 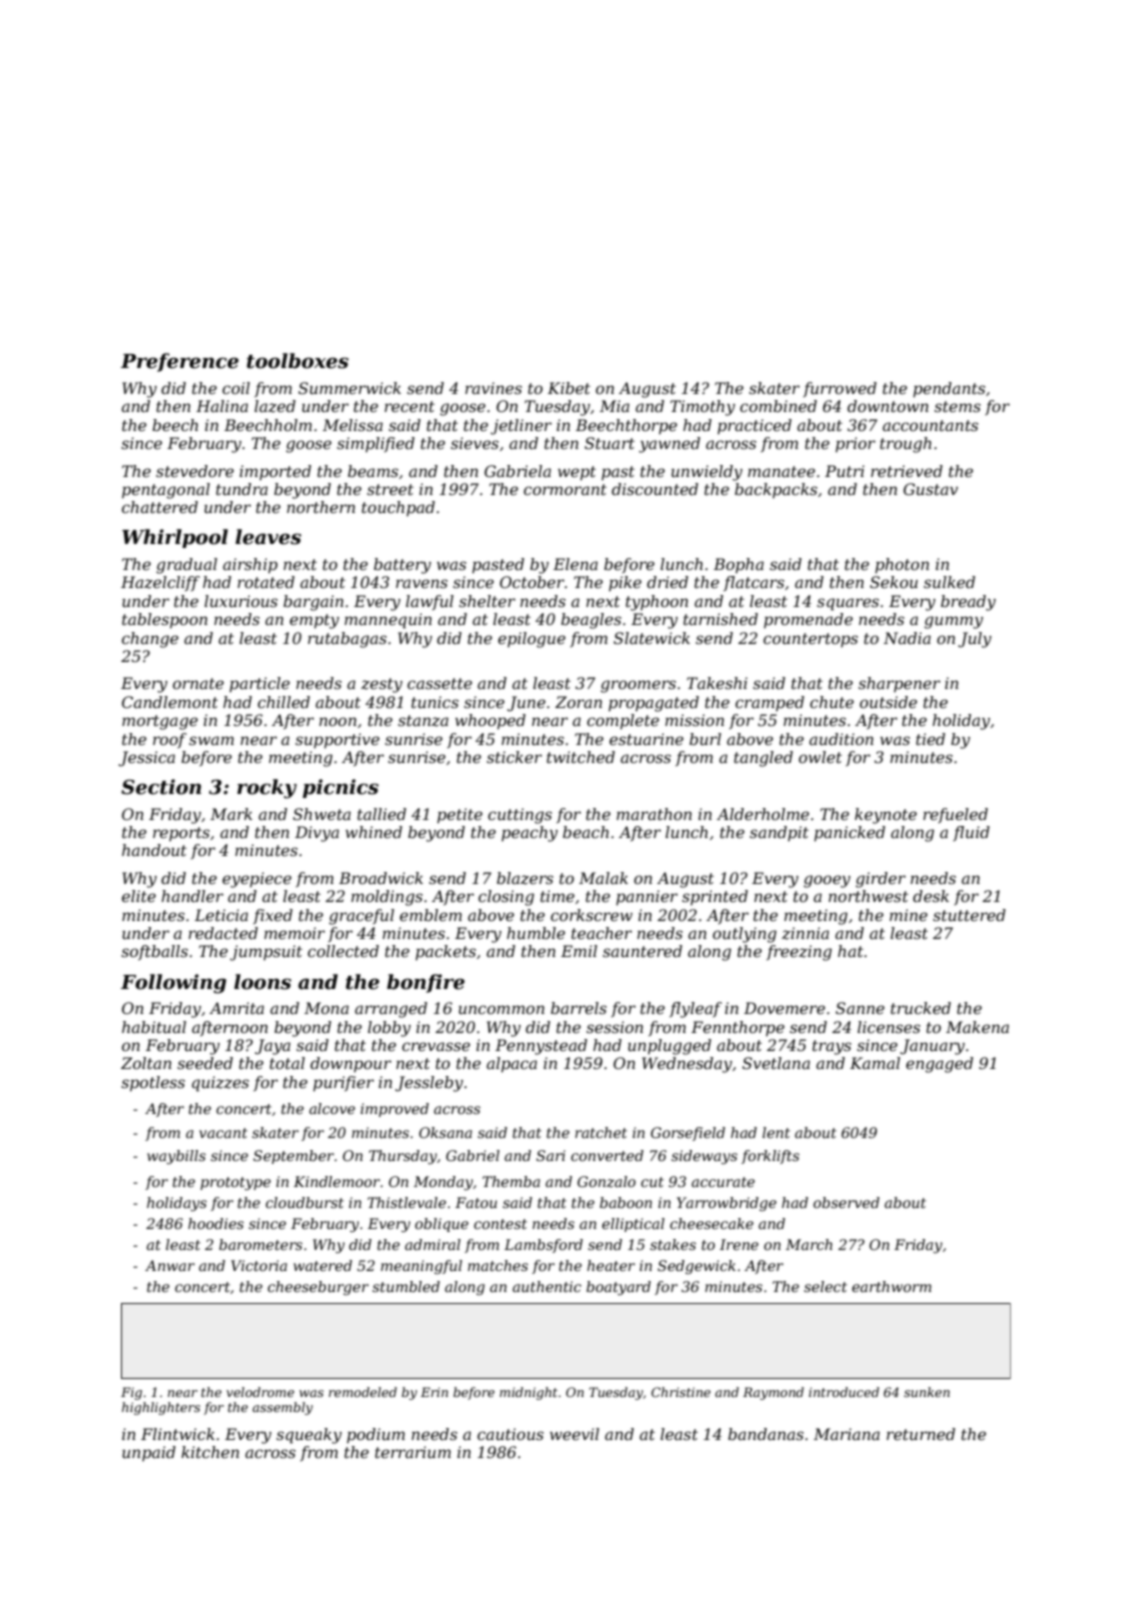 I want to click on flatcars, so click(x=753, y=583).
